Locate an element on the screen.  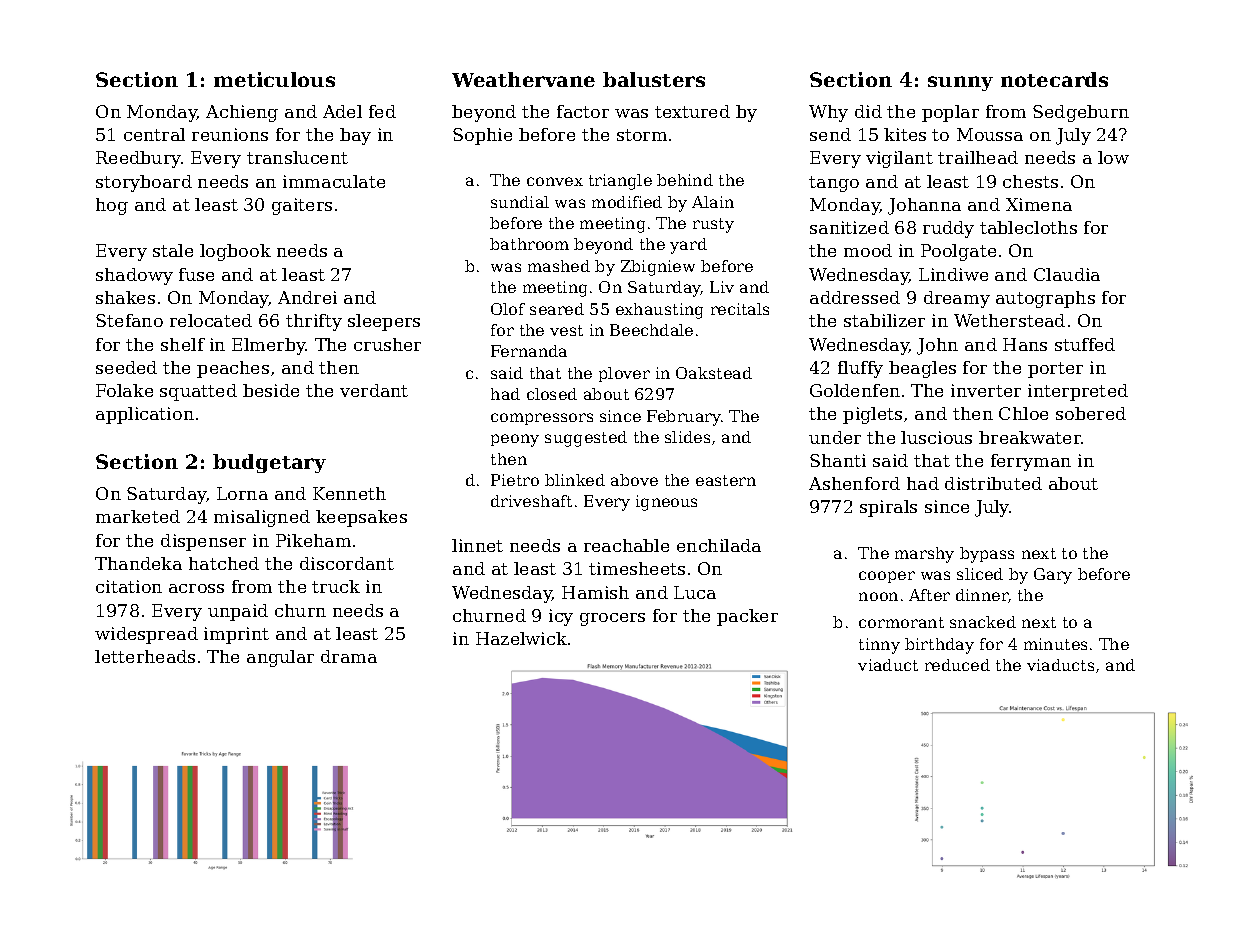
Hamish is located at coordinates (595, 592).
